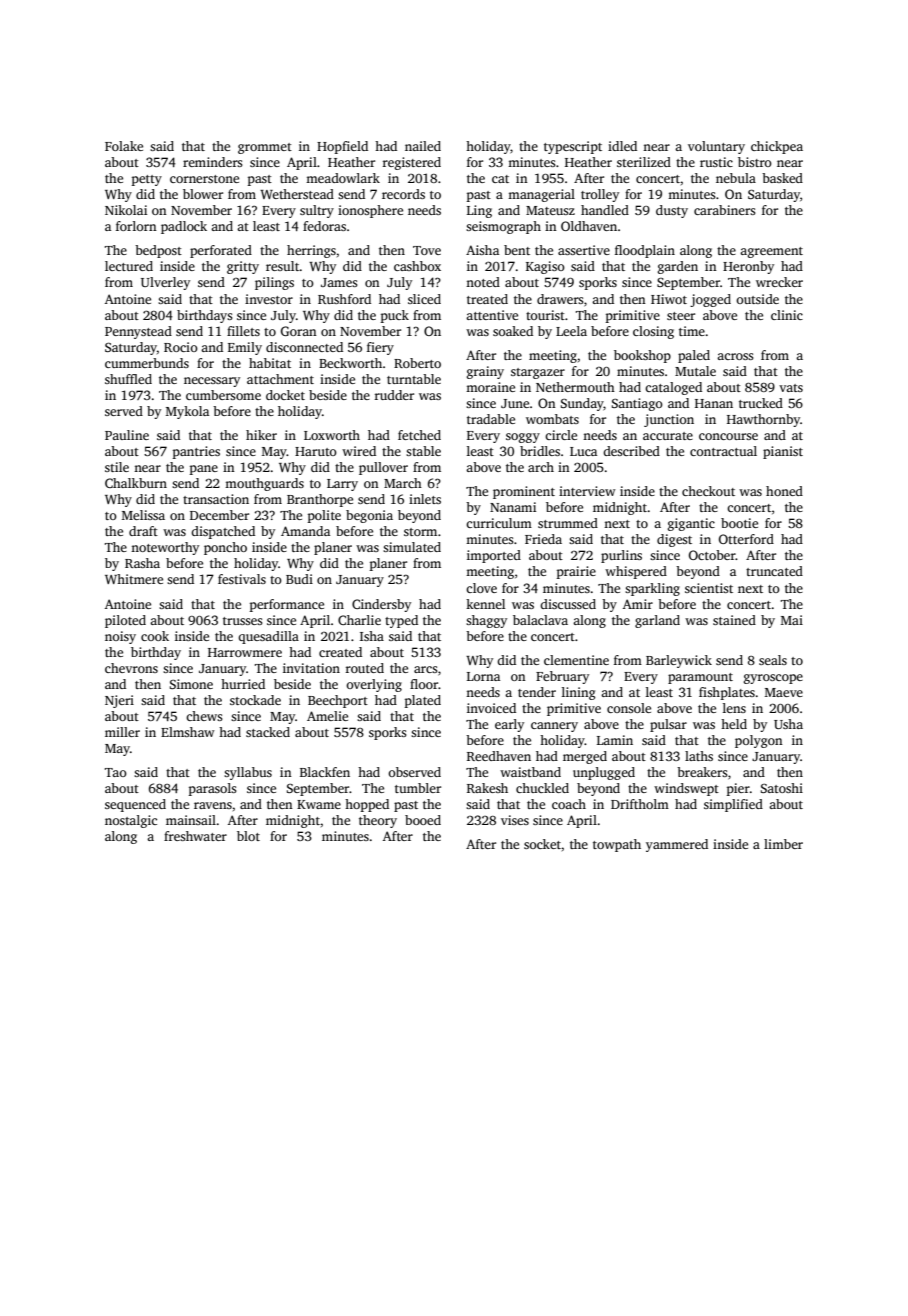 The height and width of the screenshot is (1316, 908). Describe the element at coordinates (191, 684) in the screenshot. I see `Simone` at that location.
